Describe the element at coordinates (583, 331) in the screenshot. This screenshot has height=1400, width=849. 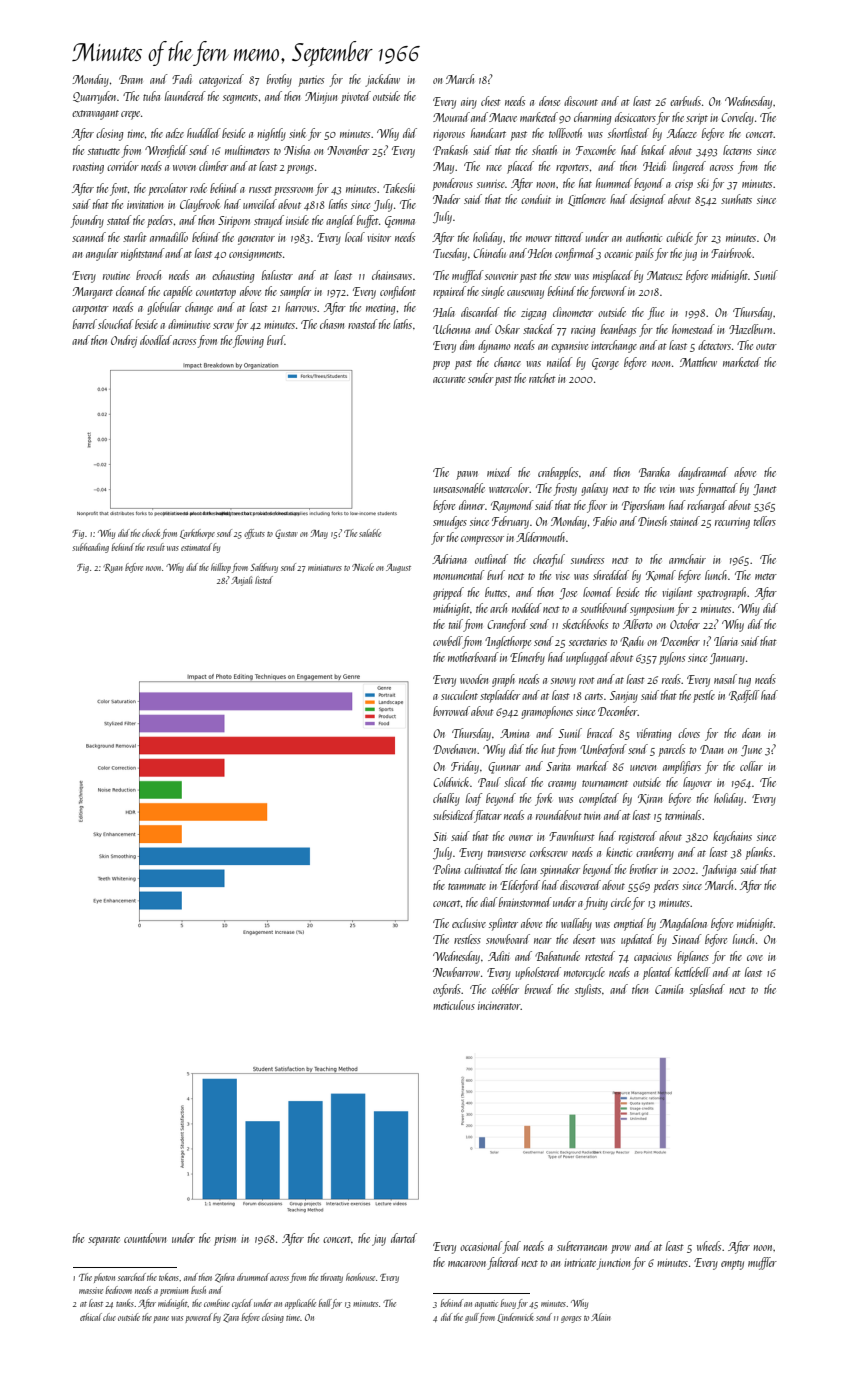
I see `racing` at that location.
